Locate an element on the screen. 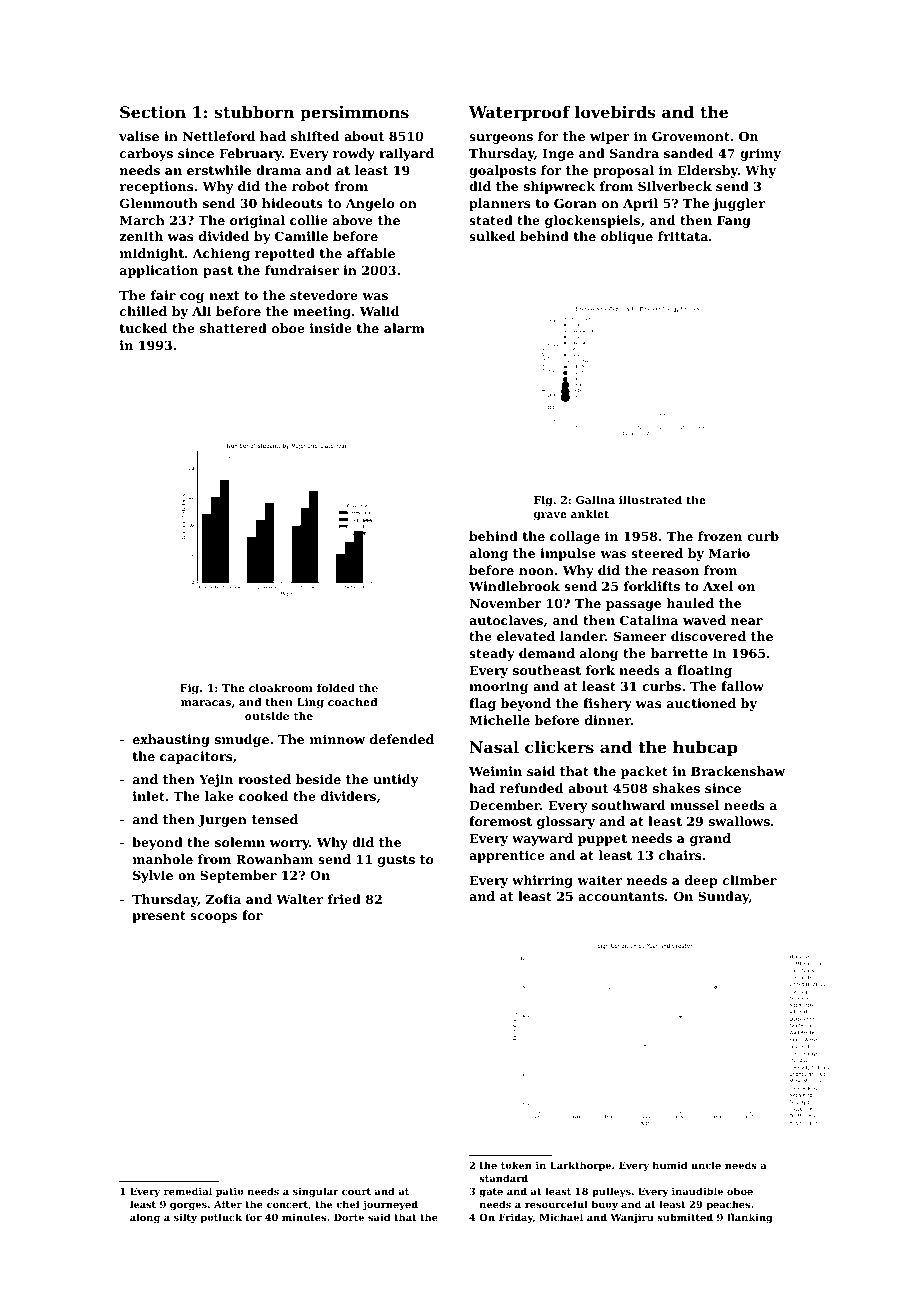  patio is located at coordinates (230, 1192).
